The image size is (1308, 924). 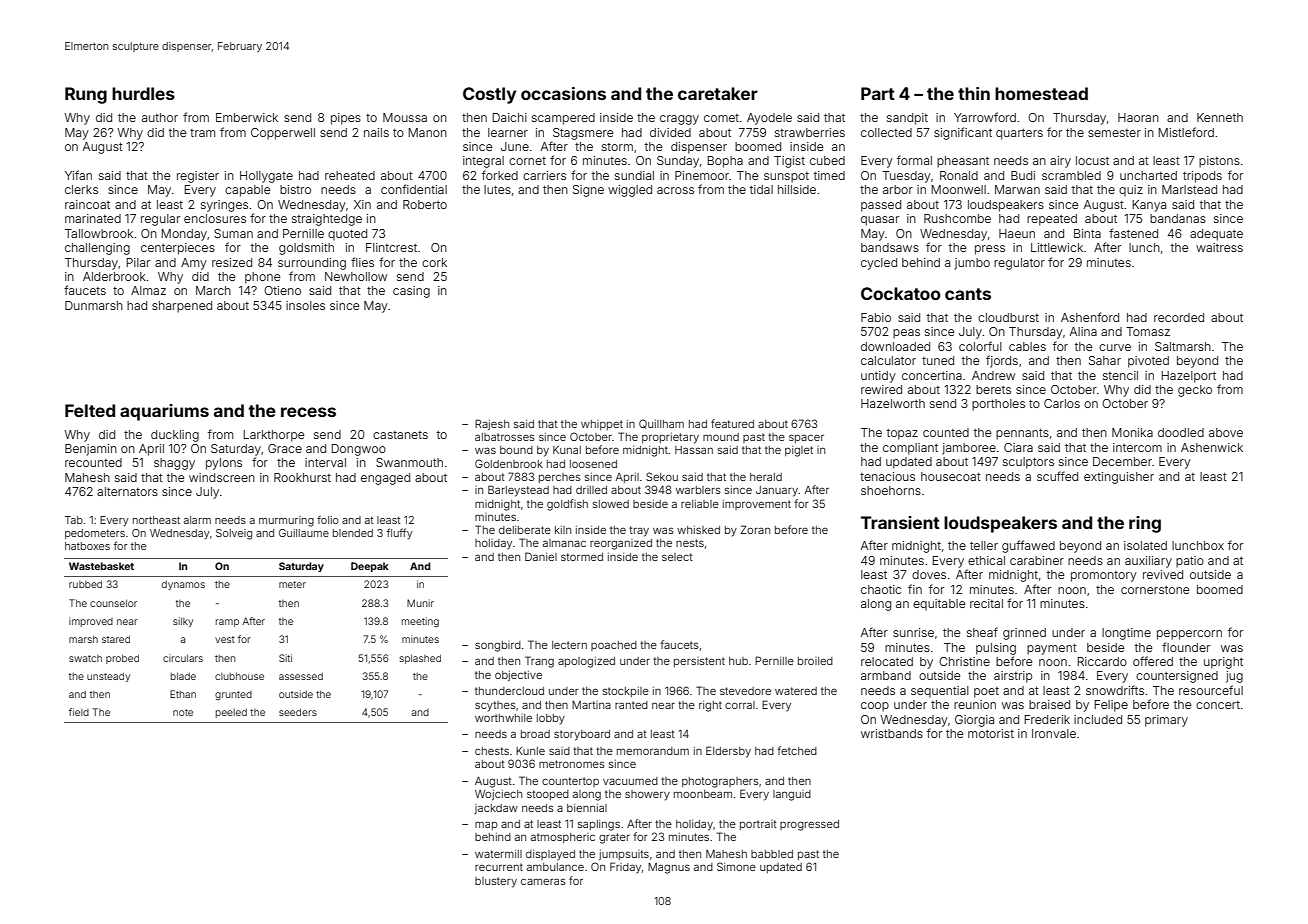 What do you see at coordinates (736, 866) in the document?
I see `Simone` at bounding box center [736, 866].
